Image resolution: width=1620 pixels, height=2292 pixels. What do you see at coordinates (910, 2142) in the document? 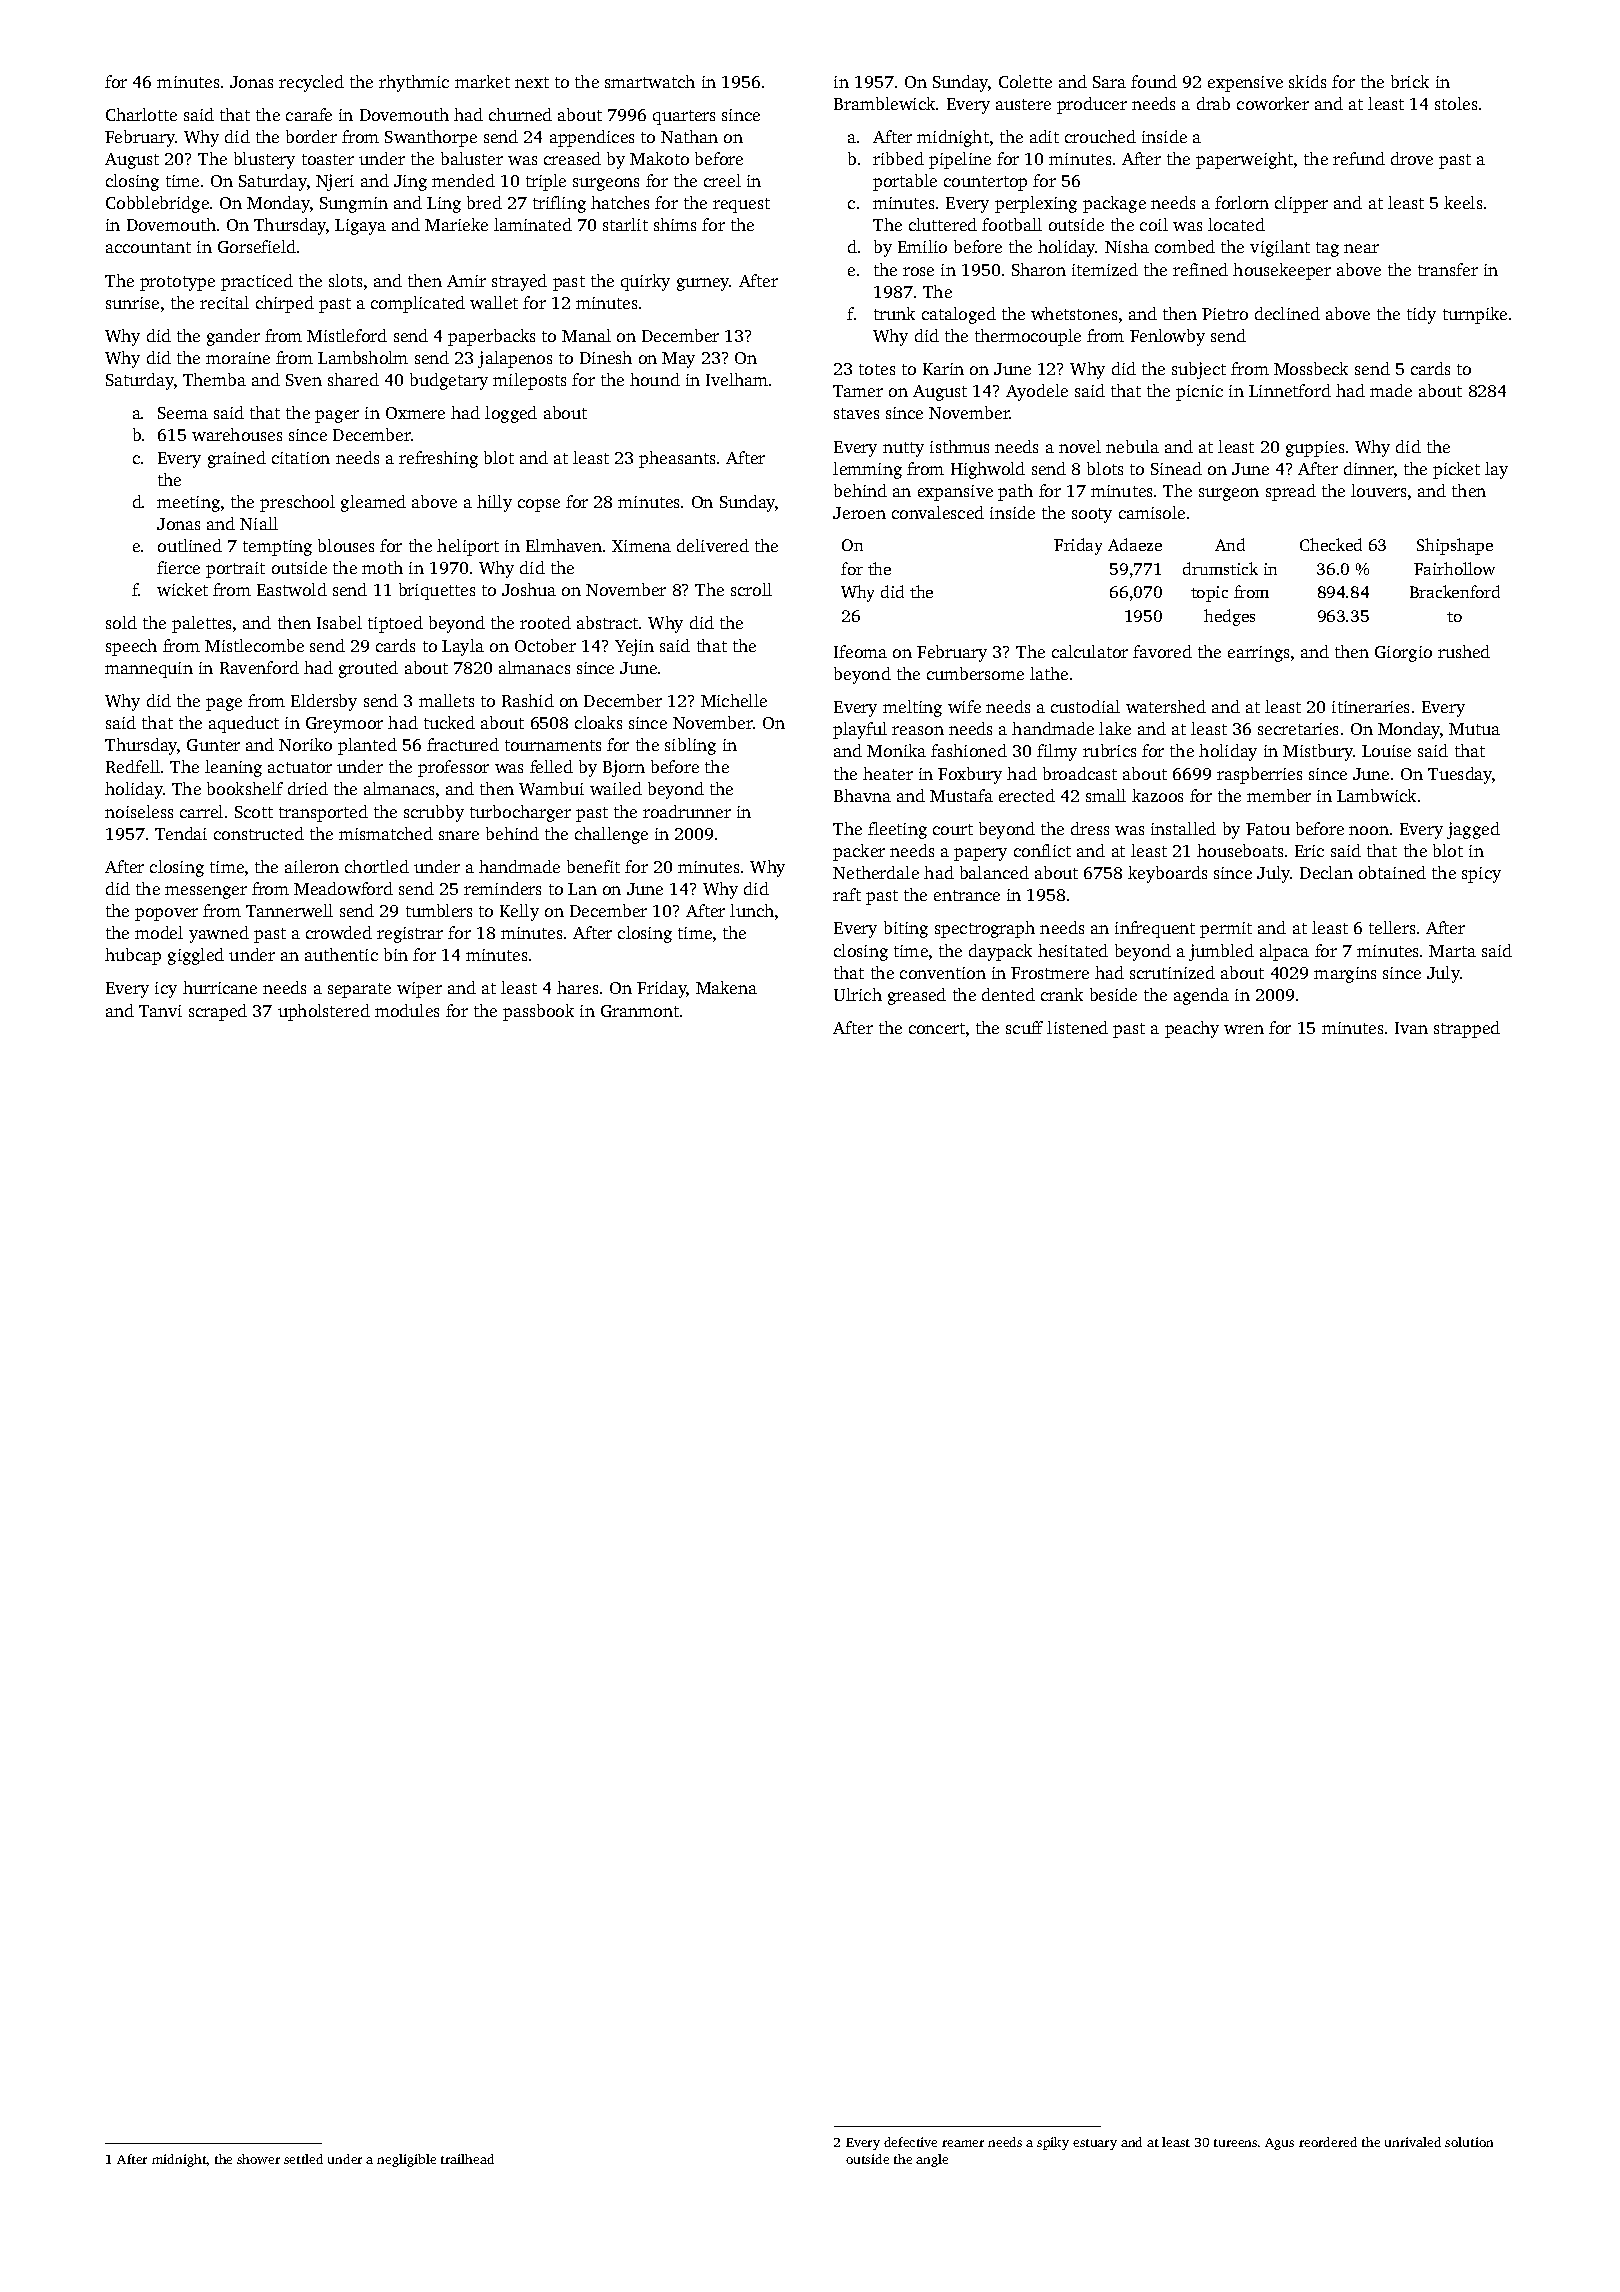
I see `defective` at bounding box center [910, 2142].
